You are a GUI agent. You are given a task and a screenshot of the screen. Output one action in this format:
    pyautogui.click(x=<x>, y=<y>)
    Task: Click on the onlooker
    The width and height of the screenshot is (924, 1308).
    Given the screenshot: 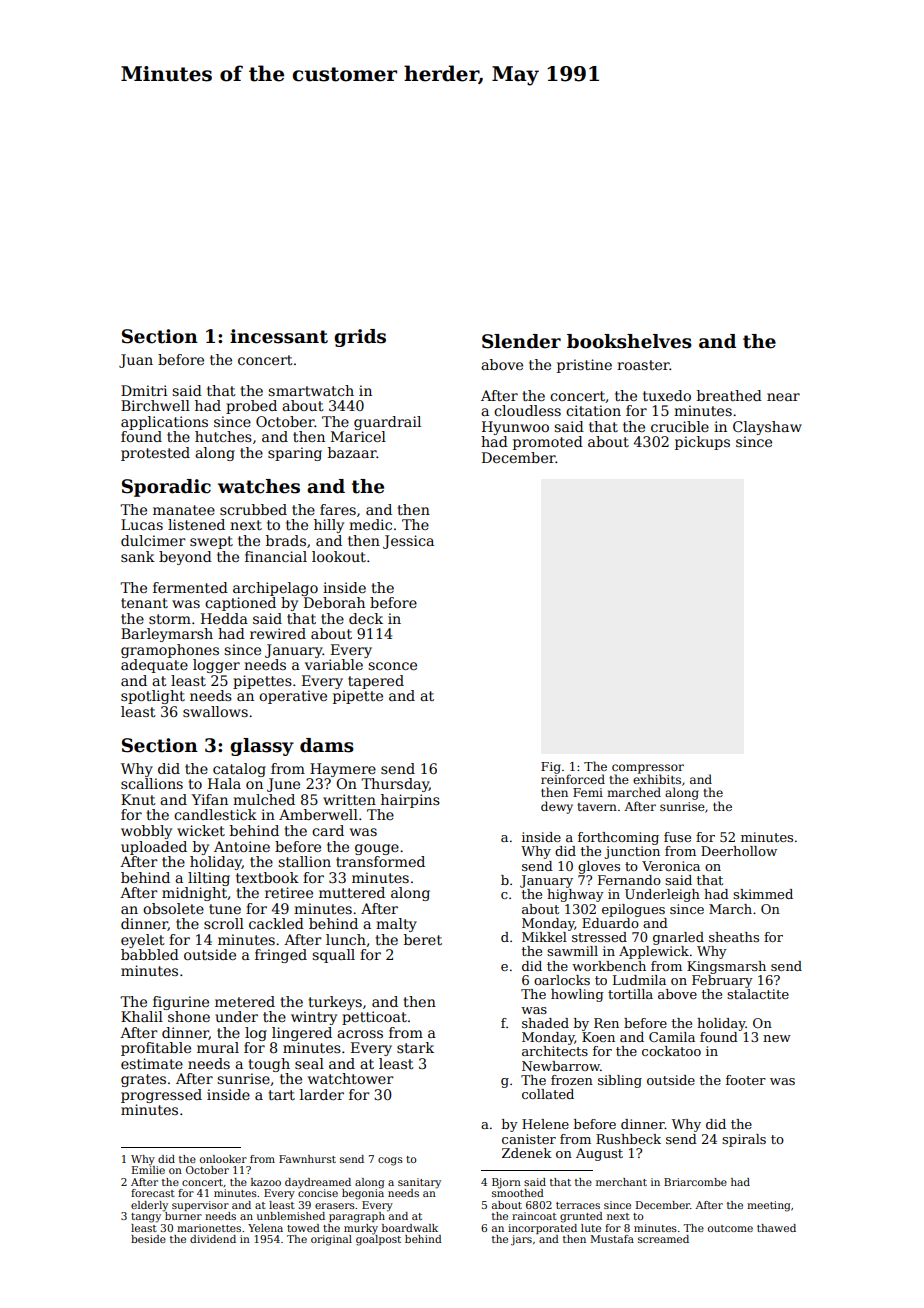 What is the action you would take?
    pyautogui.click(x=223, y=1159)
